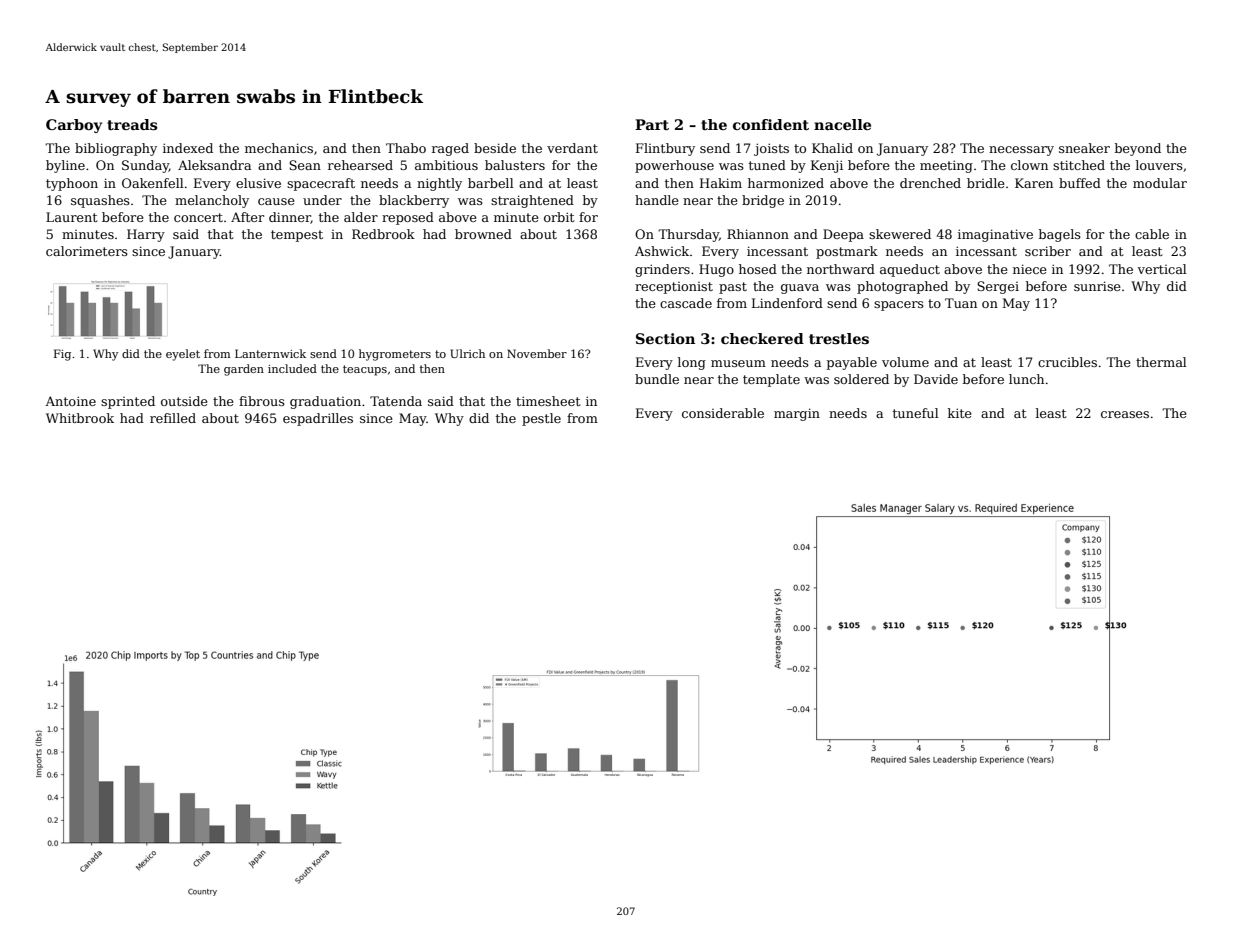  What do you see at coordinates (183, 355) in the image?
I see `eyelet` at bounding box center [183, 355].
